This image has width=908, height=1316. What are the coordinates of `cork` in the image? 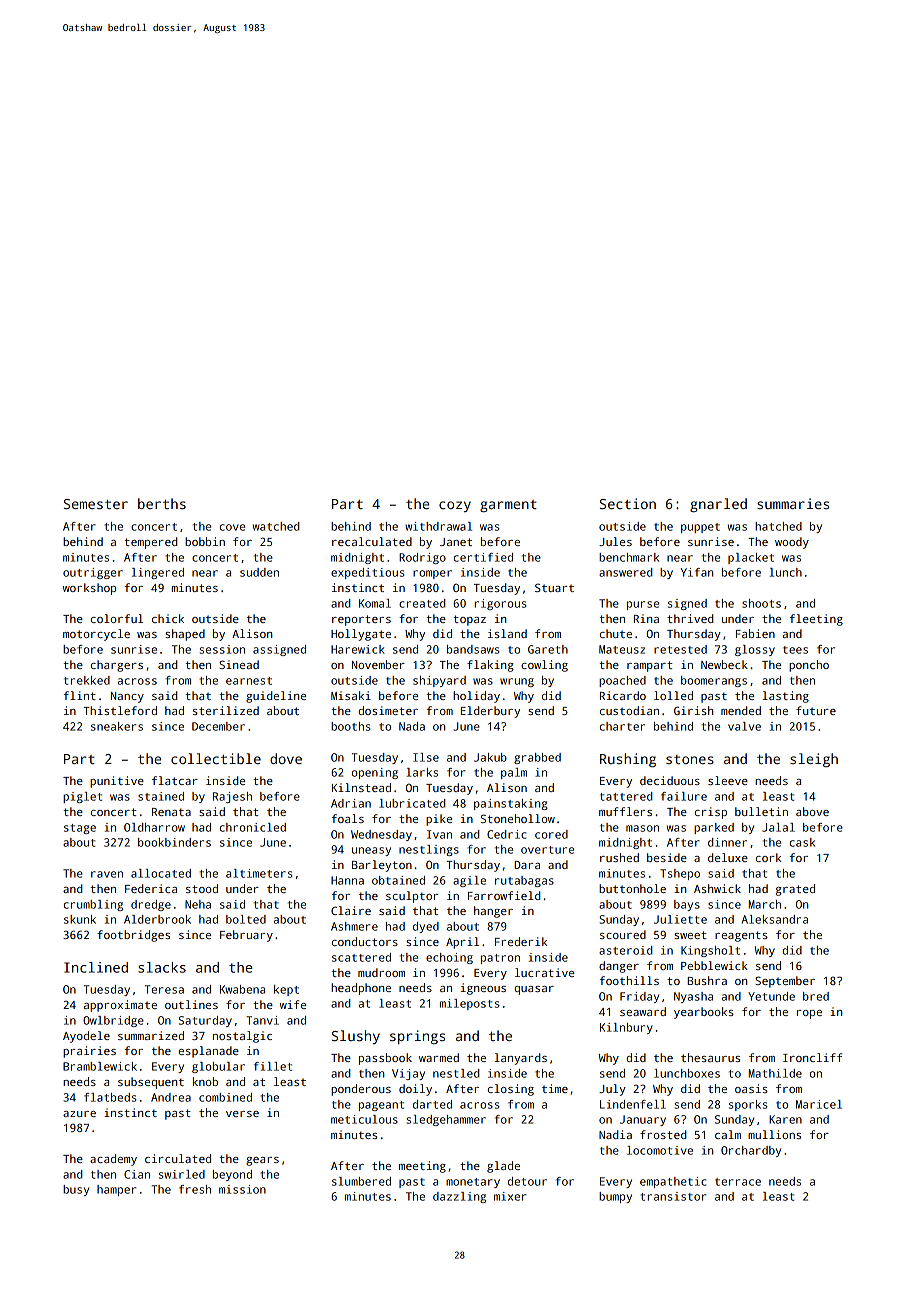 It's located at (768, 857).
